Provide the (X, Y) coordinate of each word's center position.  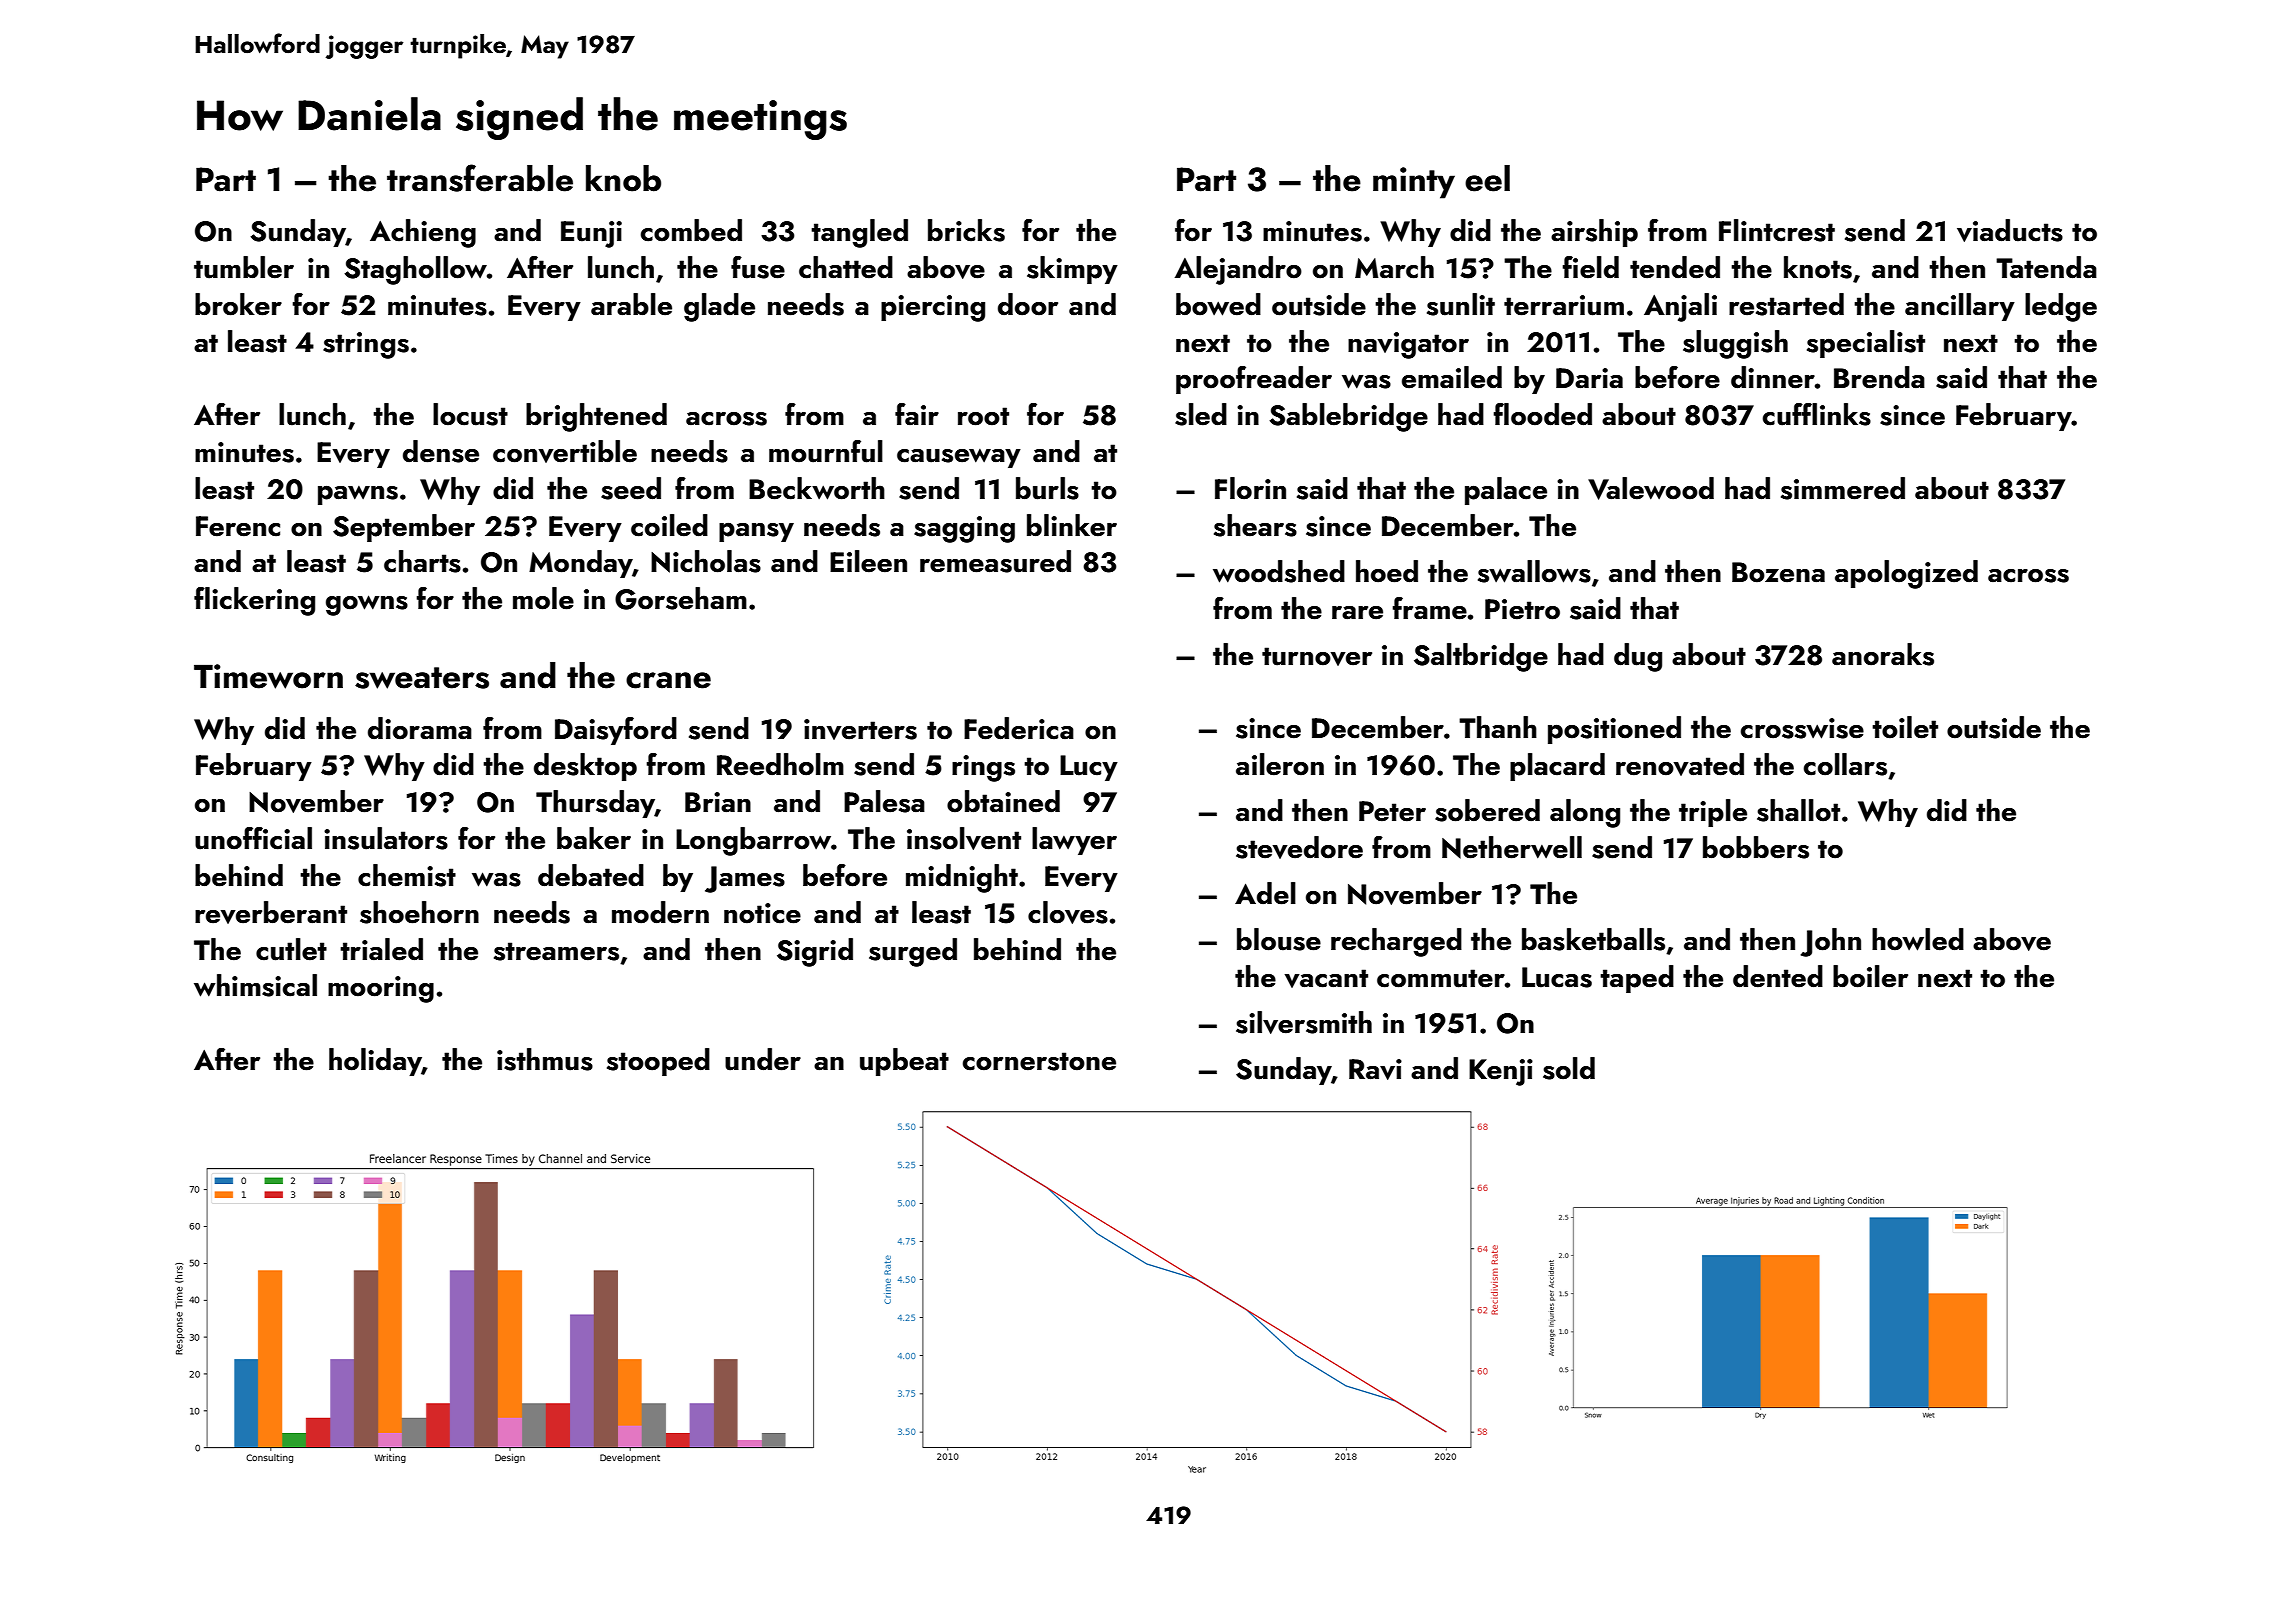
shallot (1798, 810)
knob (623, 178)
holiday (375, 1062)
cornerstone (1039, 1061)
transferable (480, 178)
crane (668, 680)
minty (1414, 183)
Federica (1019, 728)
